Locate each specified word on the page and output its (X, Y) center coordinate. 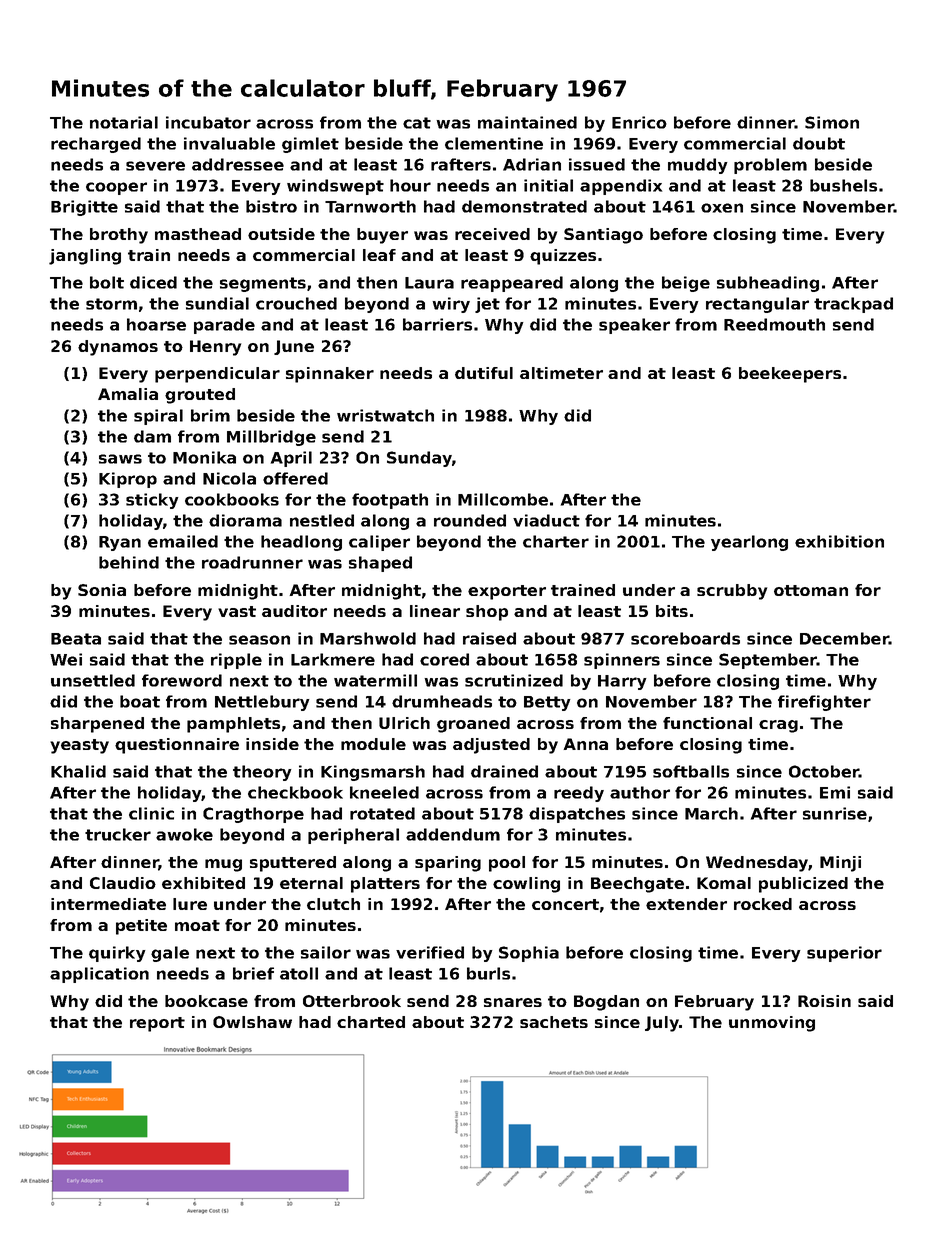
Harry (622, 682)
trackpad (853, 305)
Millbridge (271, 438)
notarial (124, 122)
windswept (335, 187)
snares (513, 1002)
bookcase (206, 1001)
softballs (691, 771)
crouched (296, 303)
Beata (76, 639)
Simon (832, 122)
